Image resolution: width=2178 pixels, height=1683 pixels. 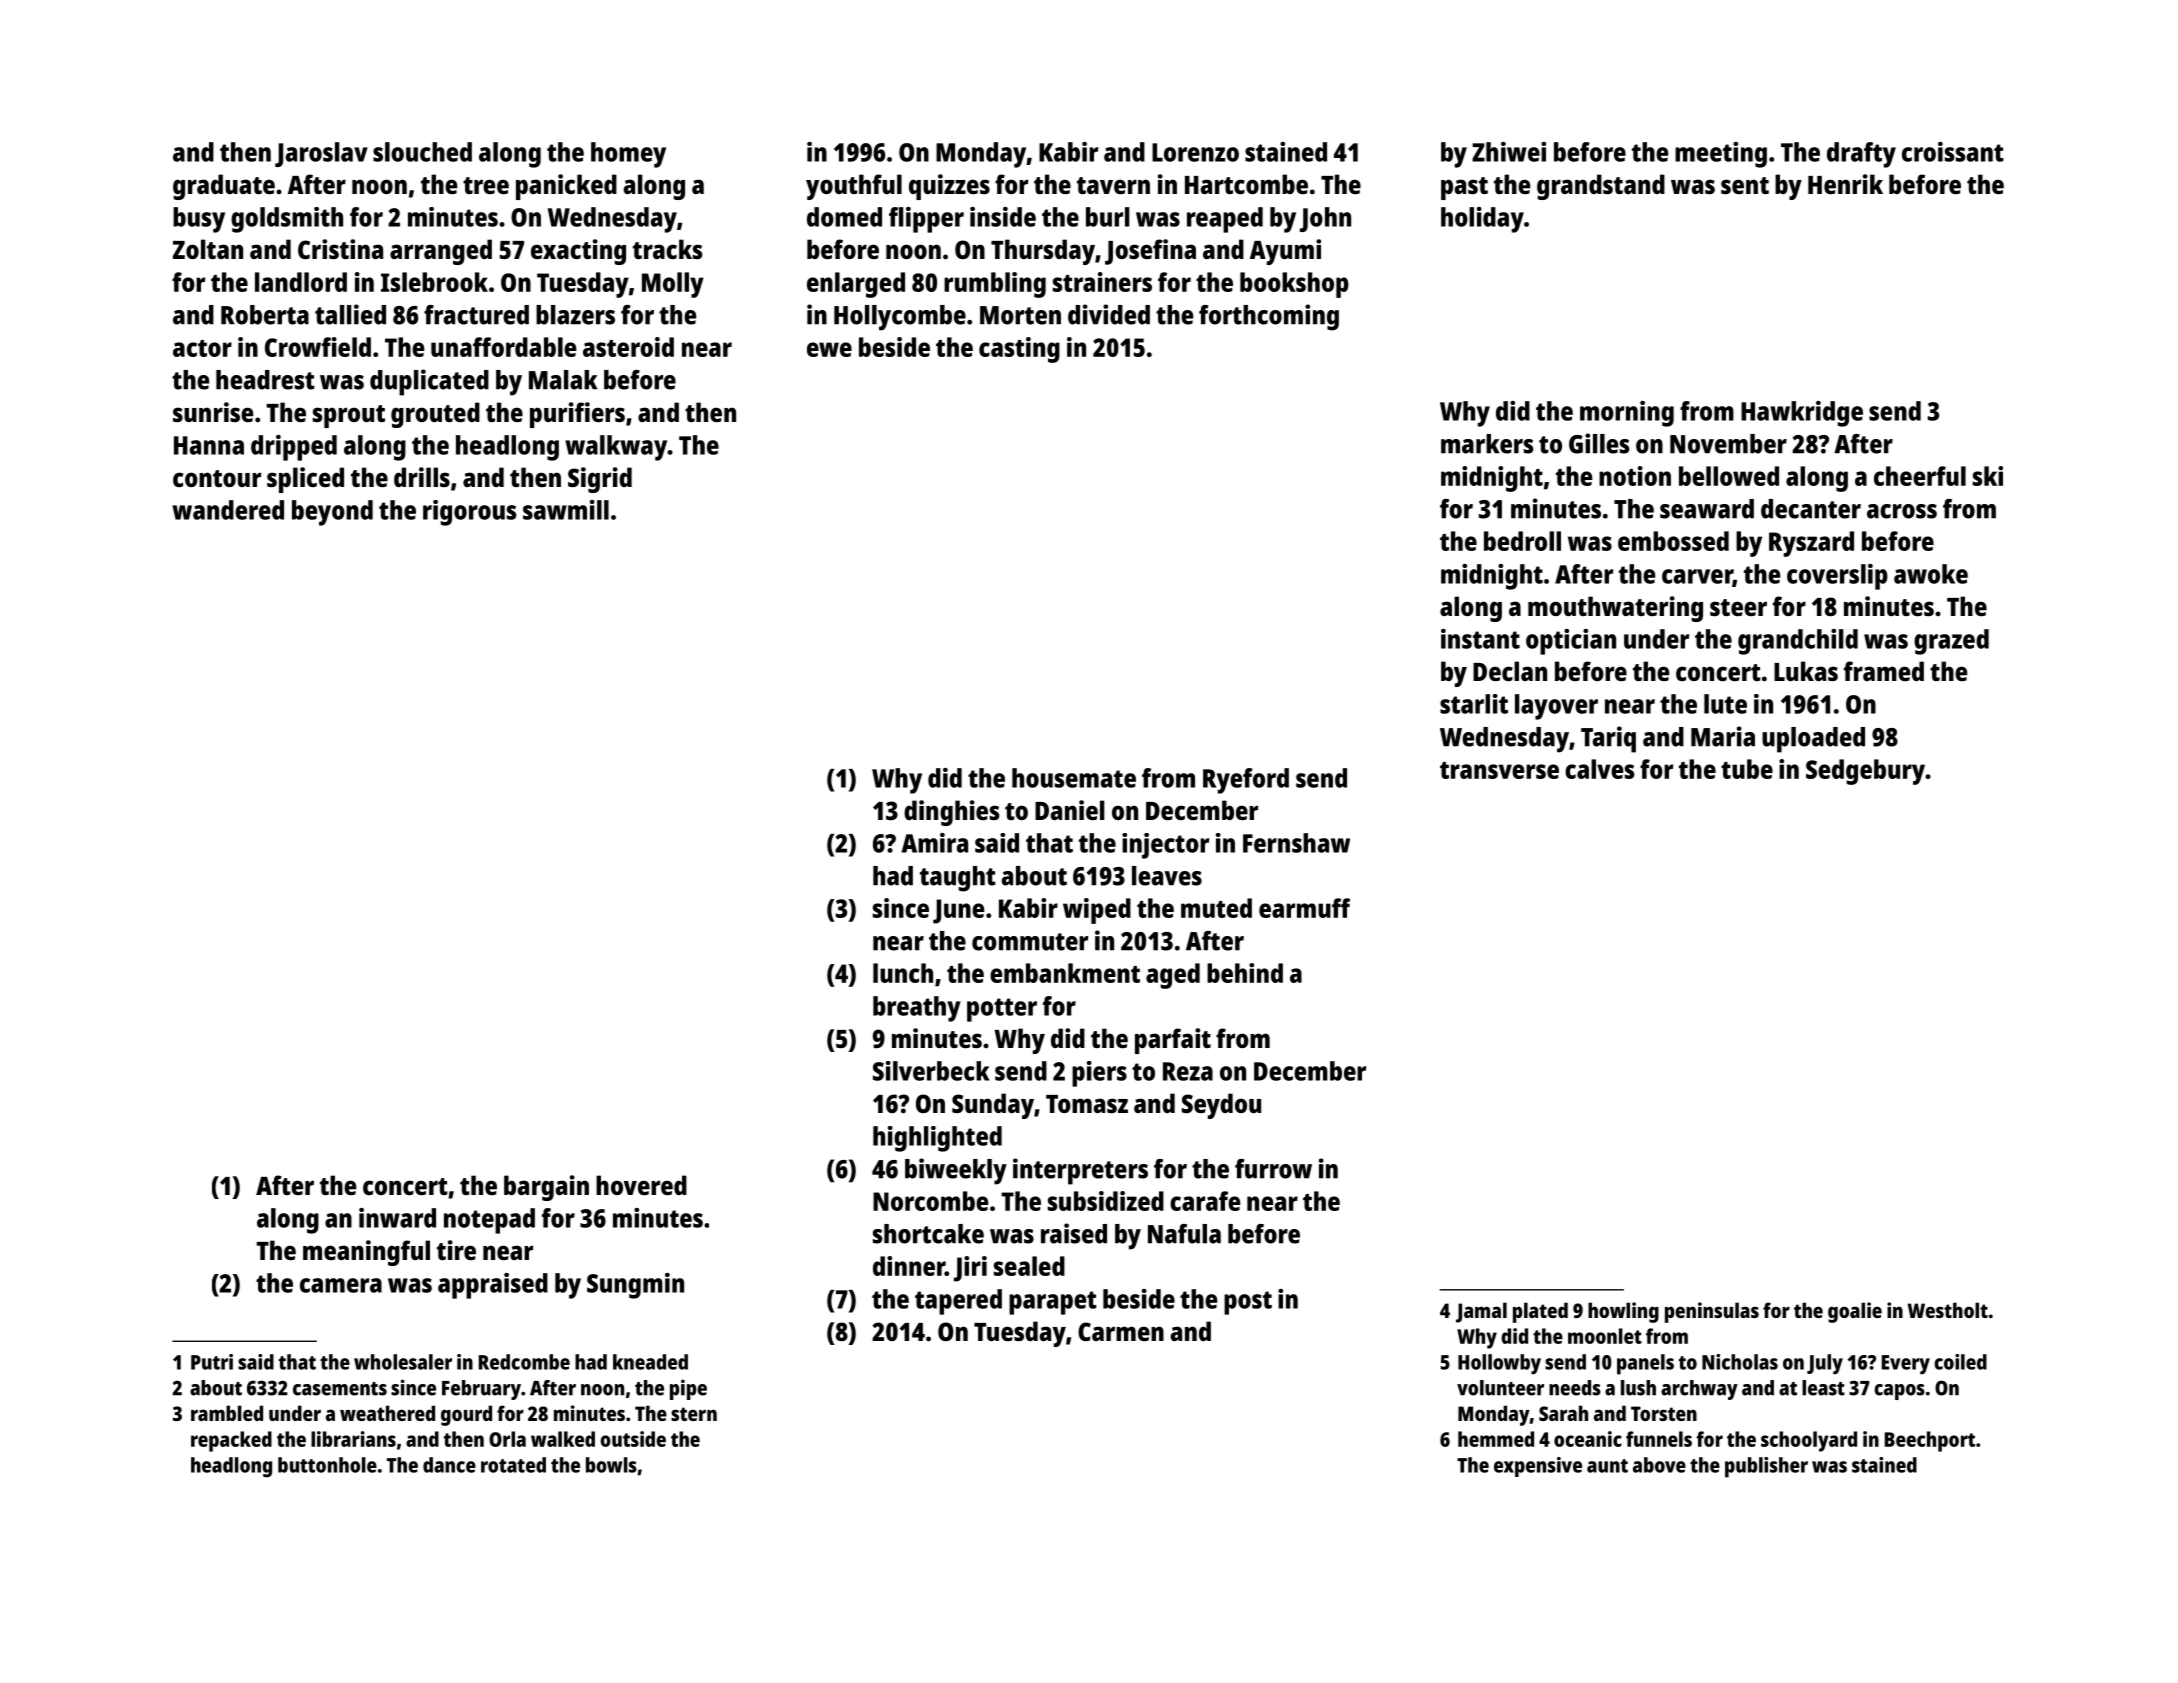 I want to click on Zhiwei, so click(x=1509, y=152).
